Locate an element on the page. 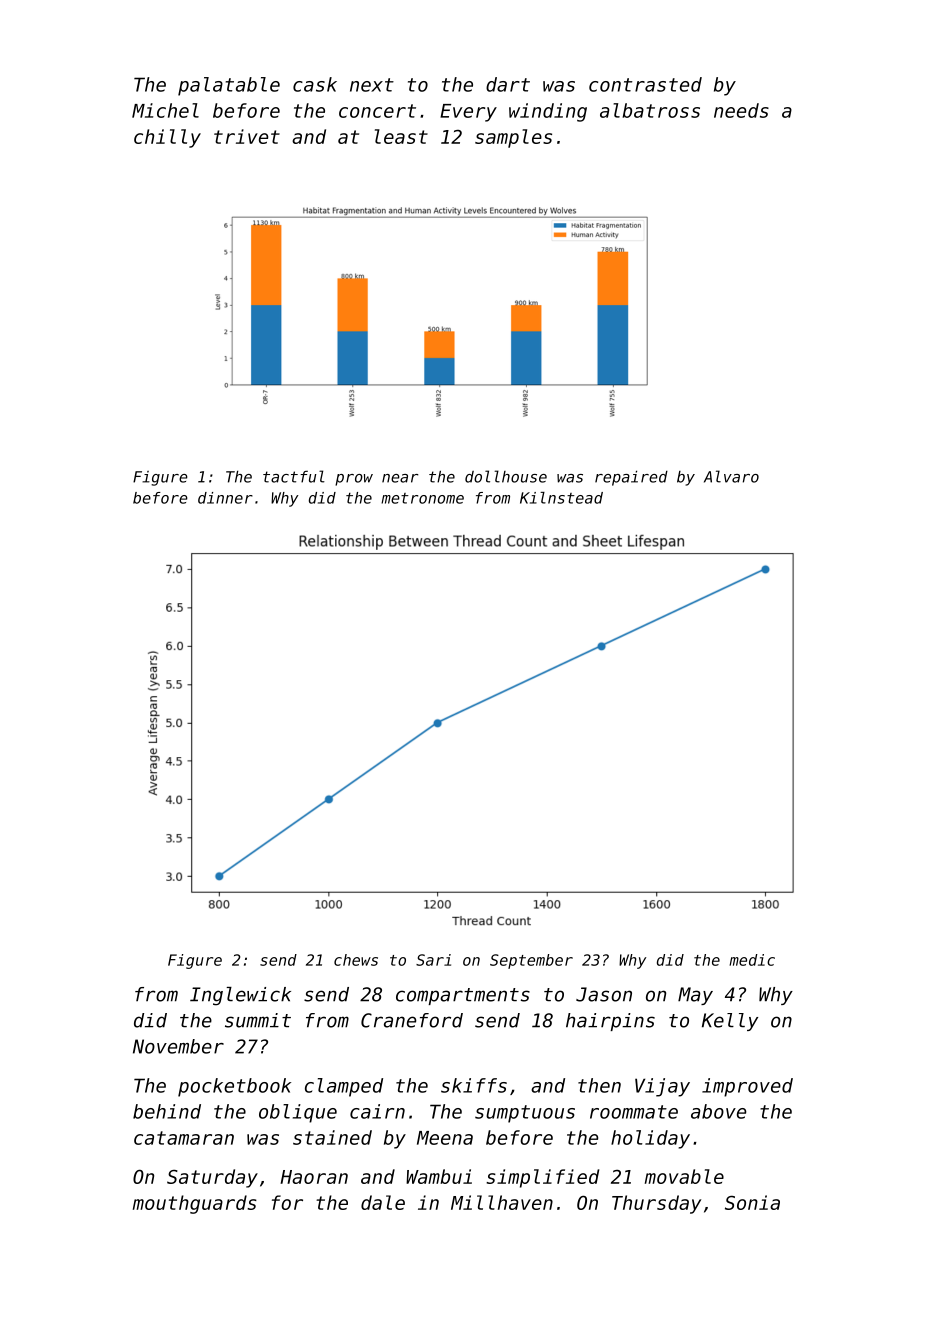  needs is located at coordinates (741, 110).
